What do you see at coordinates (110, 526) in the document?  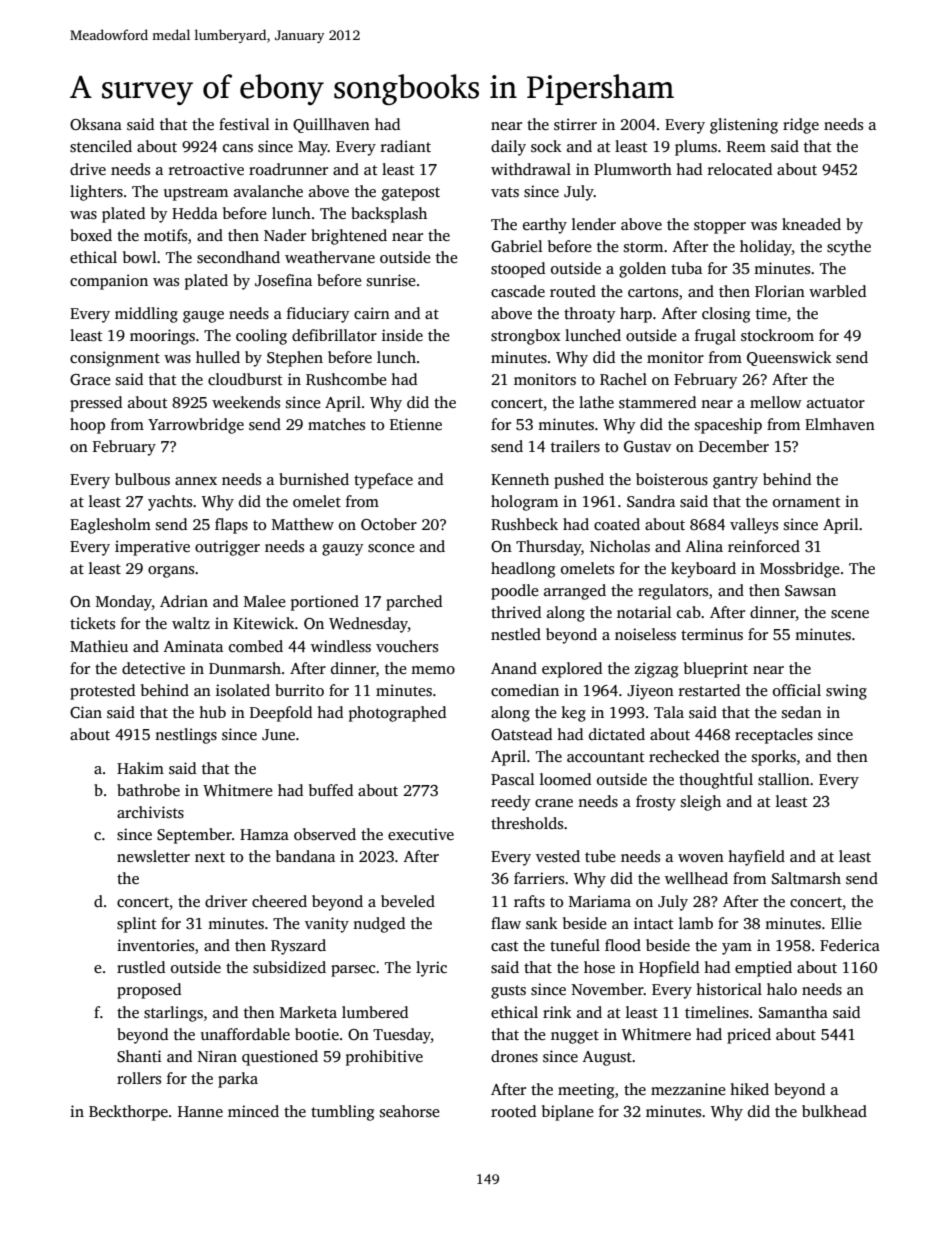 I see `Eaglesholm` at bounding box center [110, 526].
